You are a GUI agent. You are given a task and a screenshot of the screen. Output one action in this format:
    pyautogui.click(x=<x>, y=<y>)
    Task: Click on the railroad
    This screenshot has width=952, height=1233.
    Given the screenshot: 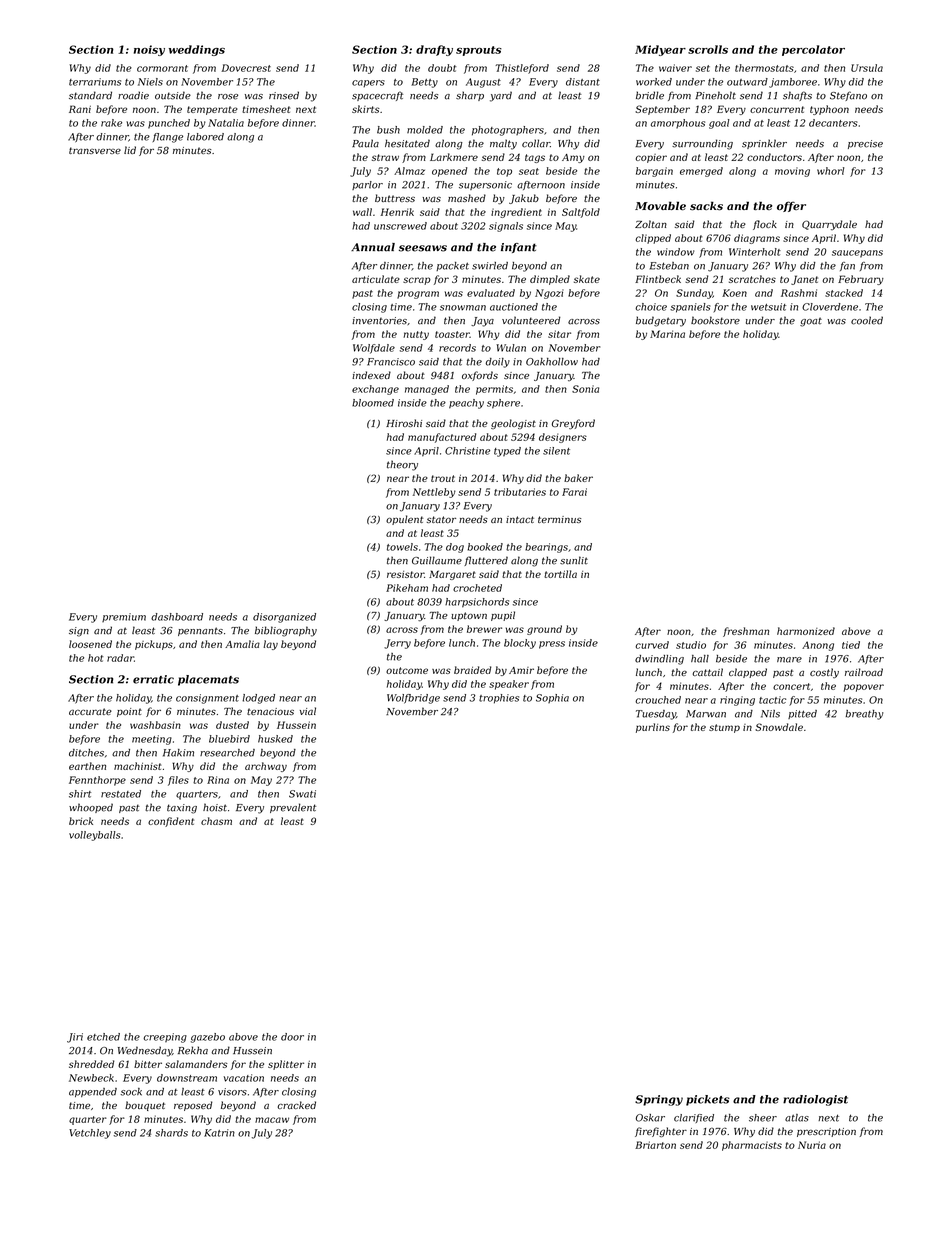 What is the action you would take?
    pyautogui.click(x=864, y=672)
